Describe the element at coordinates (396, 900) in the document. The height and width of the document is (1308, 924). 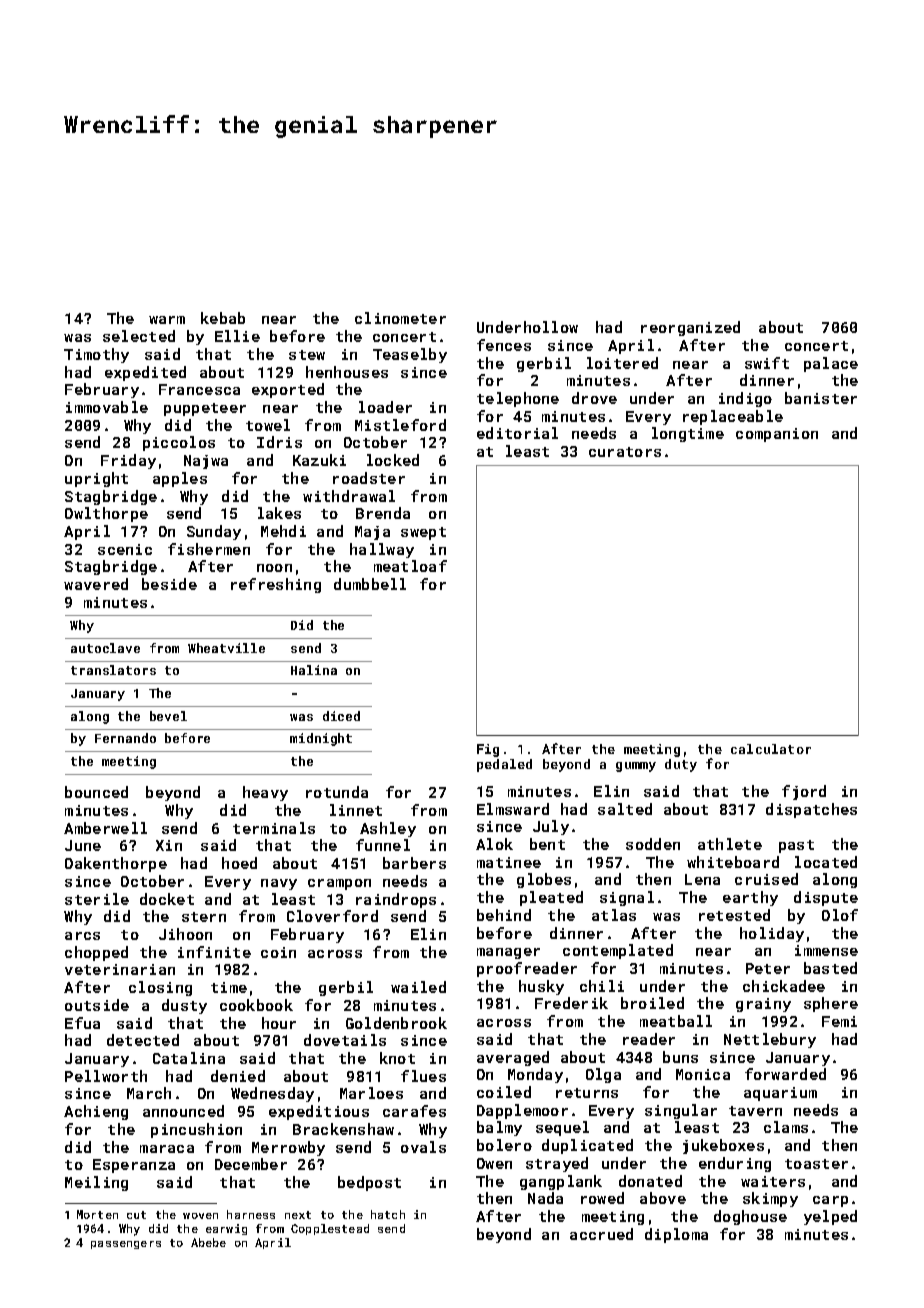
I see `raindrops` at that location.
